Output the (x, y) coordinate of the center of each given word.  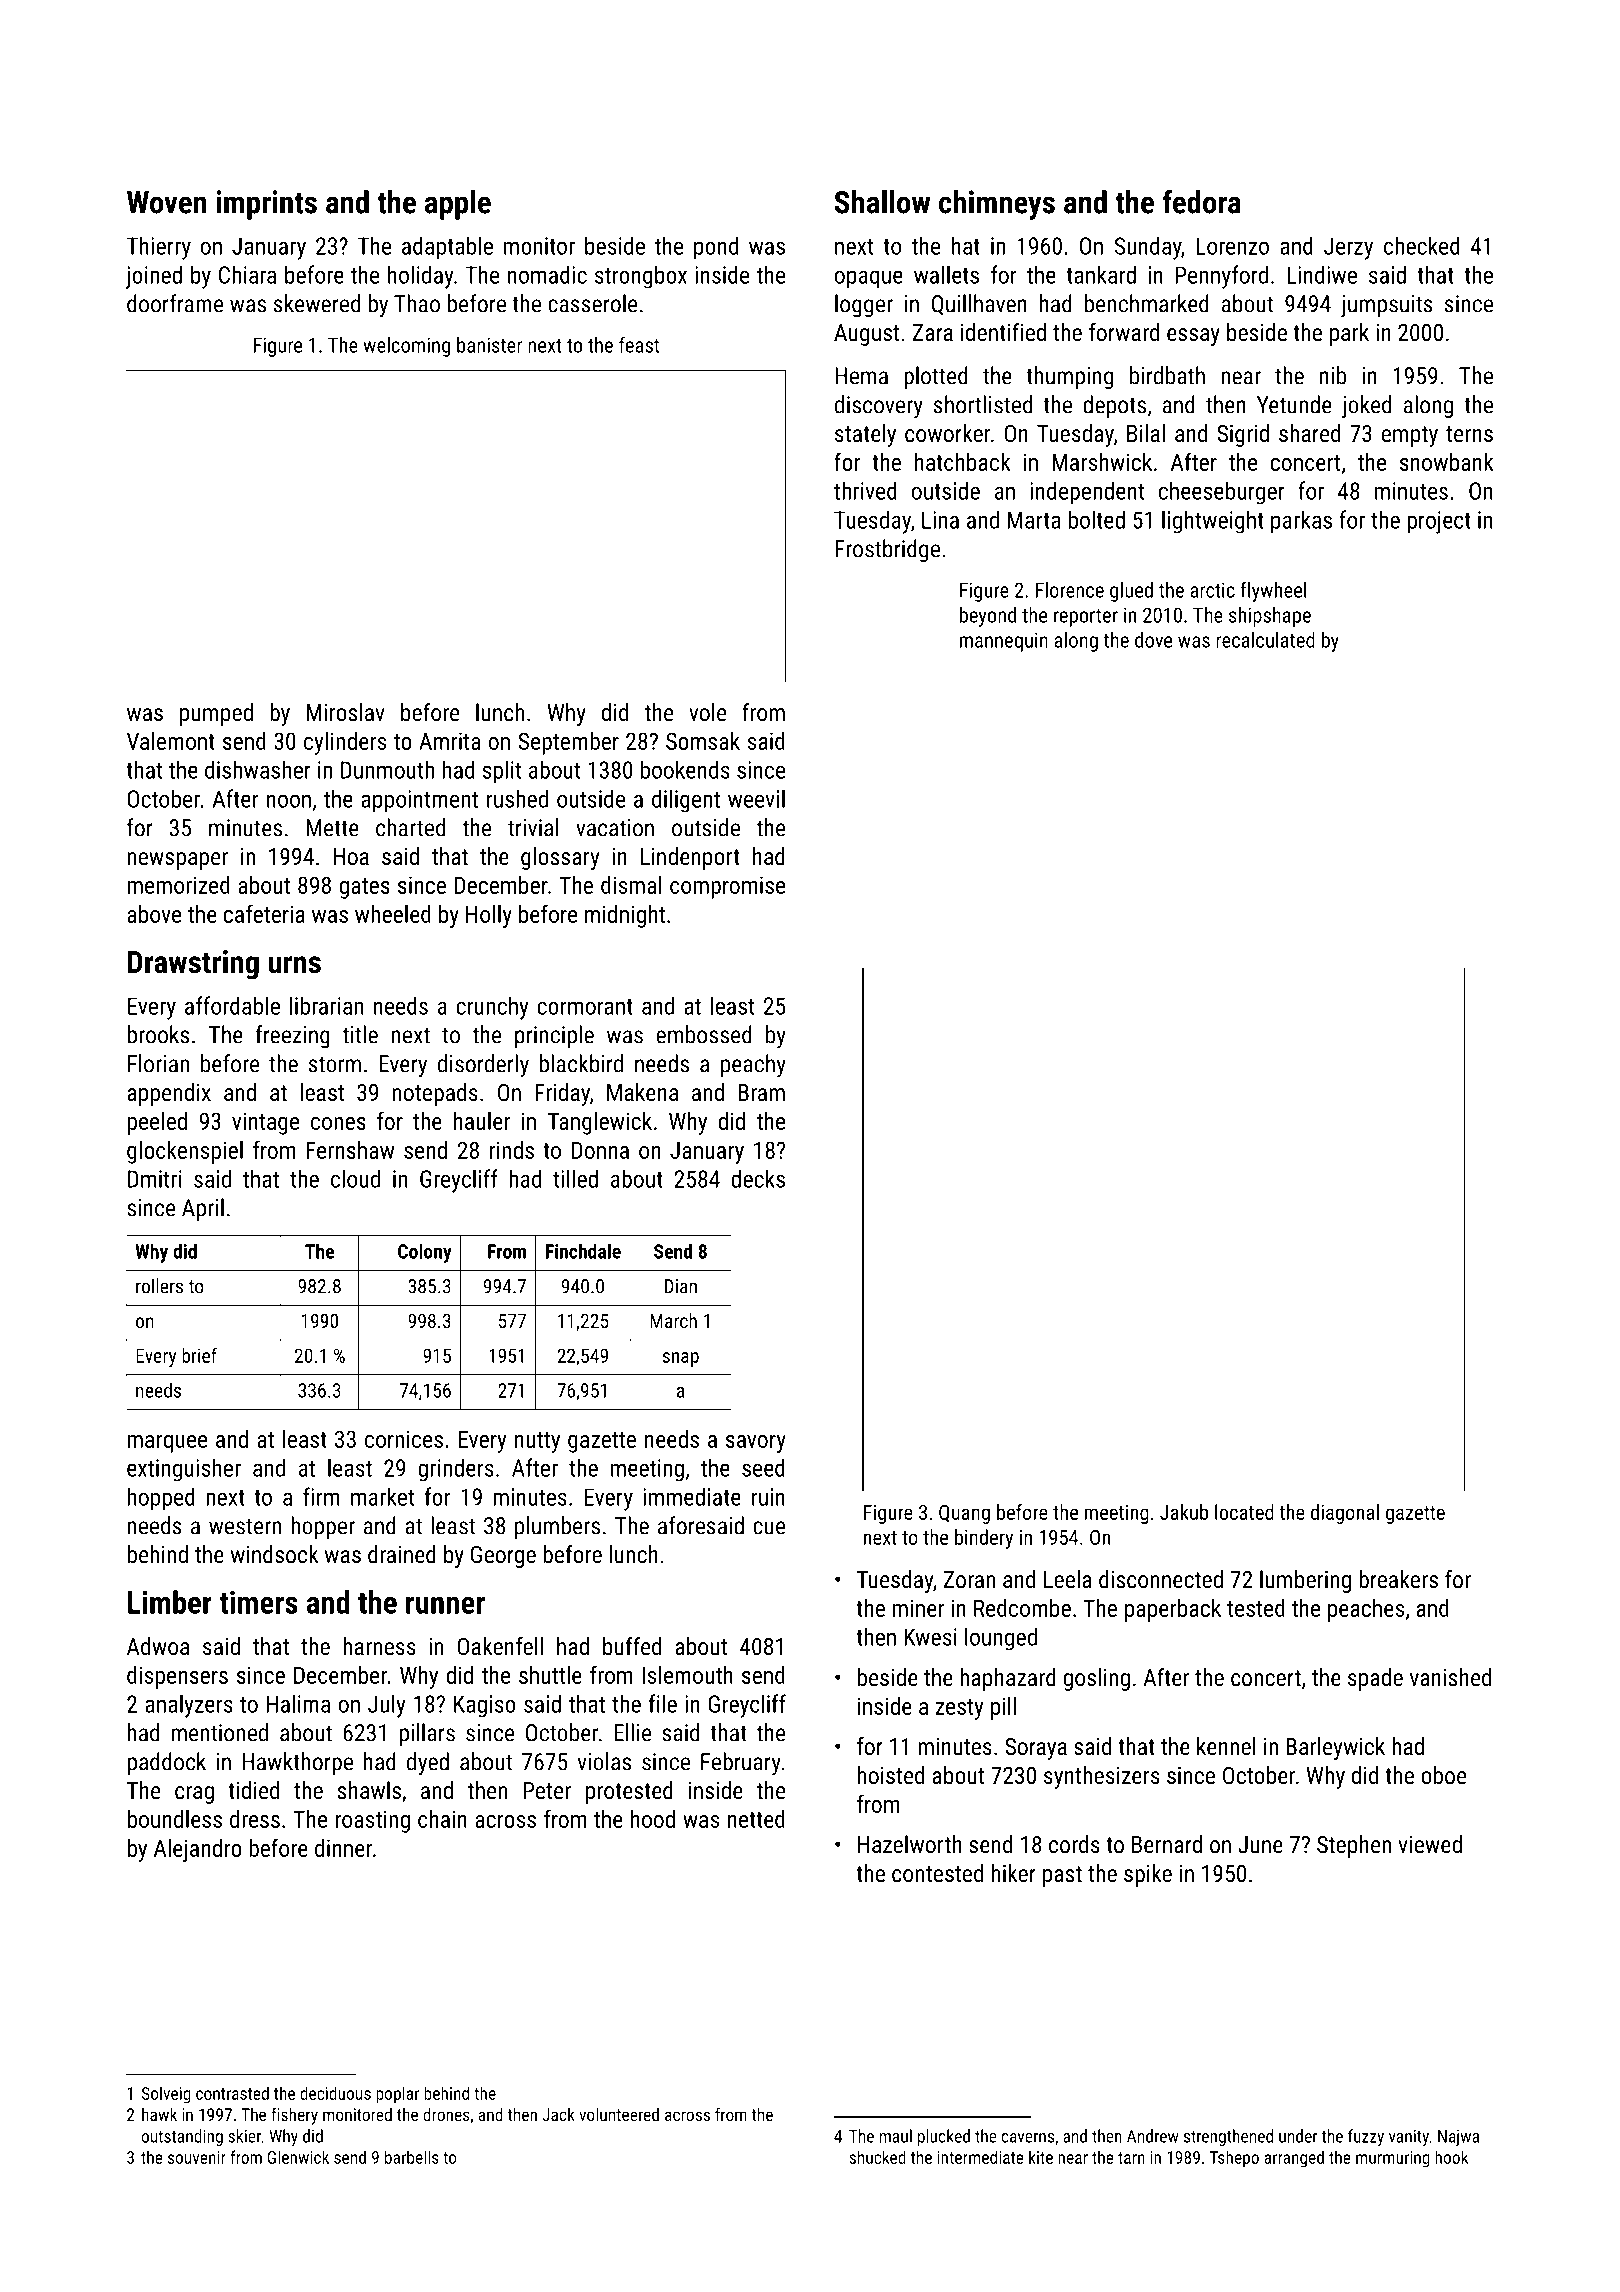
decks (758, 1178)
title (360, 1034)
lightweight (1213, 522)
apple (458, 205)
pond (716, 248)
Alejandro (198, 1850)
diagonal (1345, 1514)
